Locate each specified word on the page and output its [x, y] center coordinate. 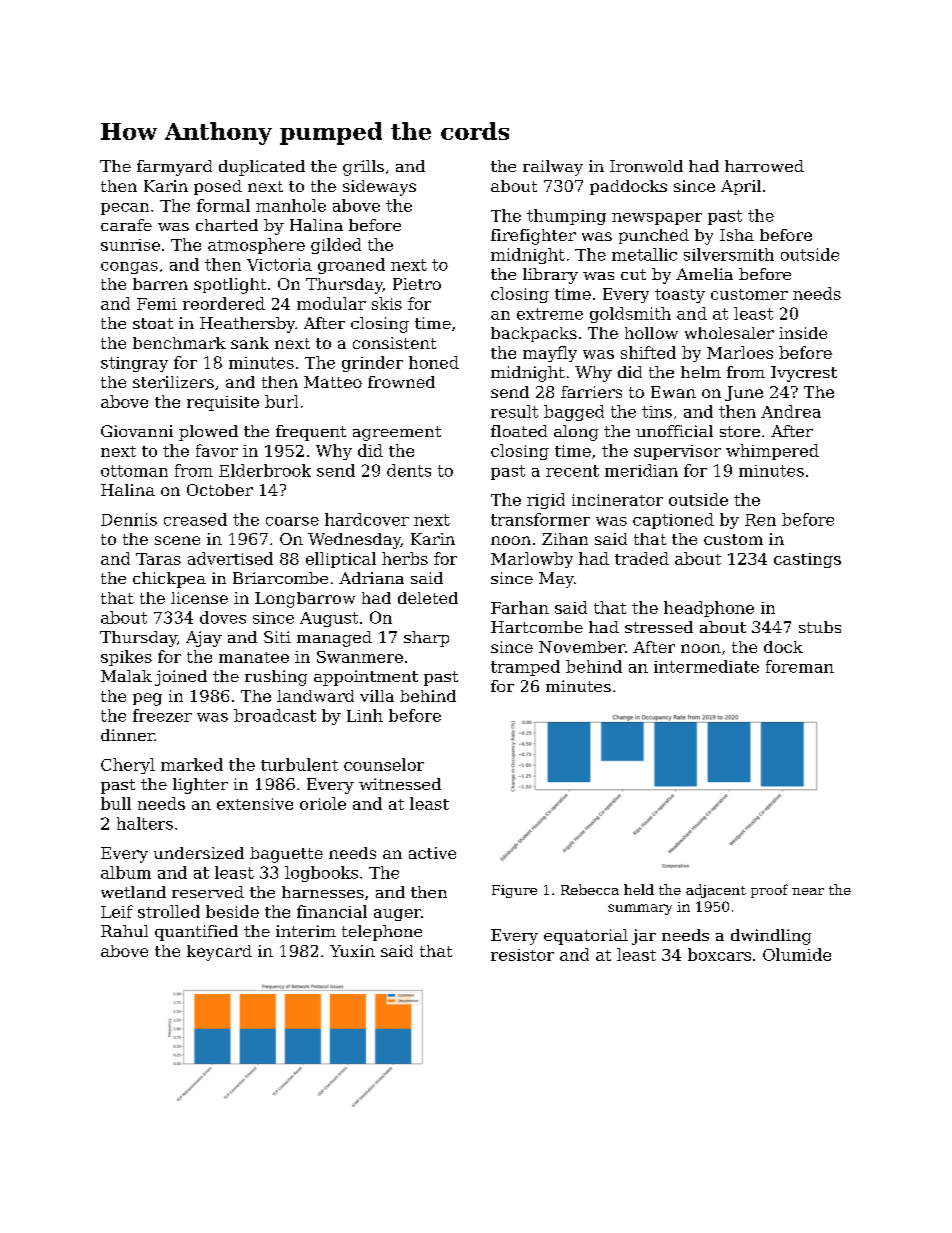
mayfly [550, 354]
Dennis [129, 519]
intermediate [706, 666]
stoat [153, 323]
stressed [659, 627]
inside [803, 333]
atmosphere [256, 246]
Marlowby [532, 560]
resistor [522, 955]
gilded [336, 246]
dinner [127, 735]
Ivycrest [804, 374]
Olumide [797, 954]
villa [377, 696]
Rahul [124, 931]
